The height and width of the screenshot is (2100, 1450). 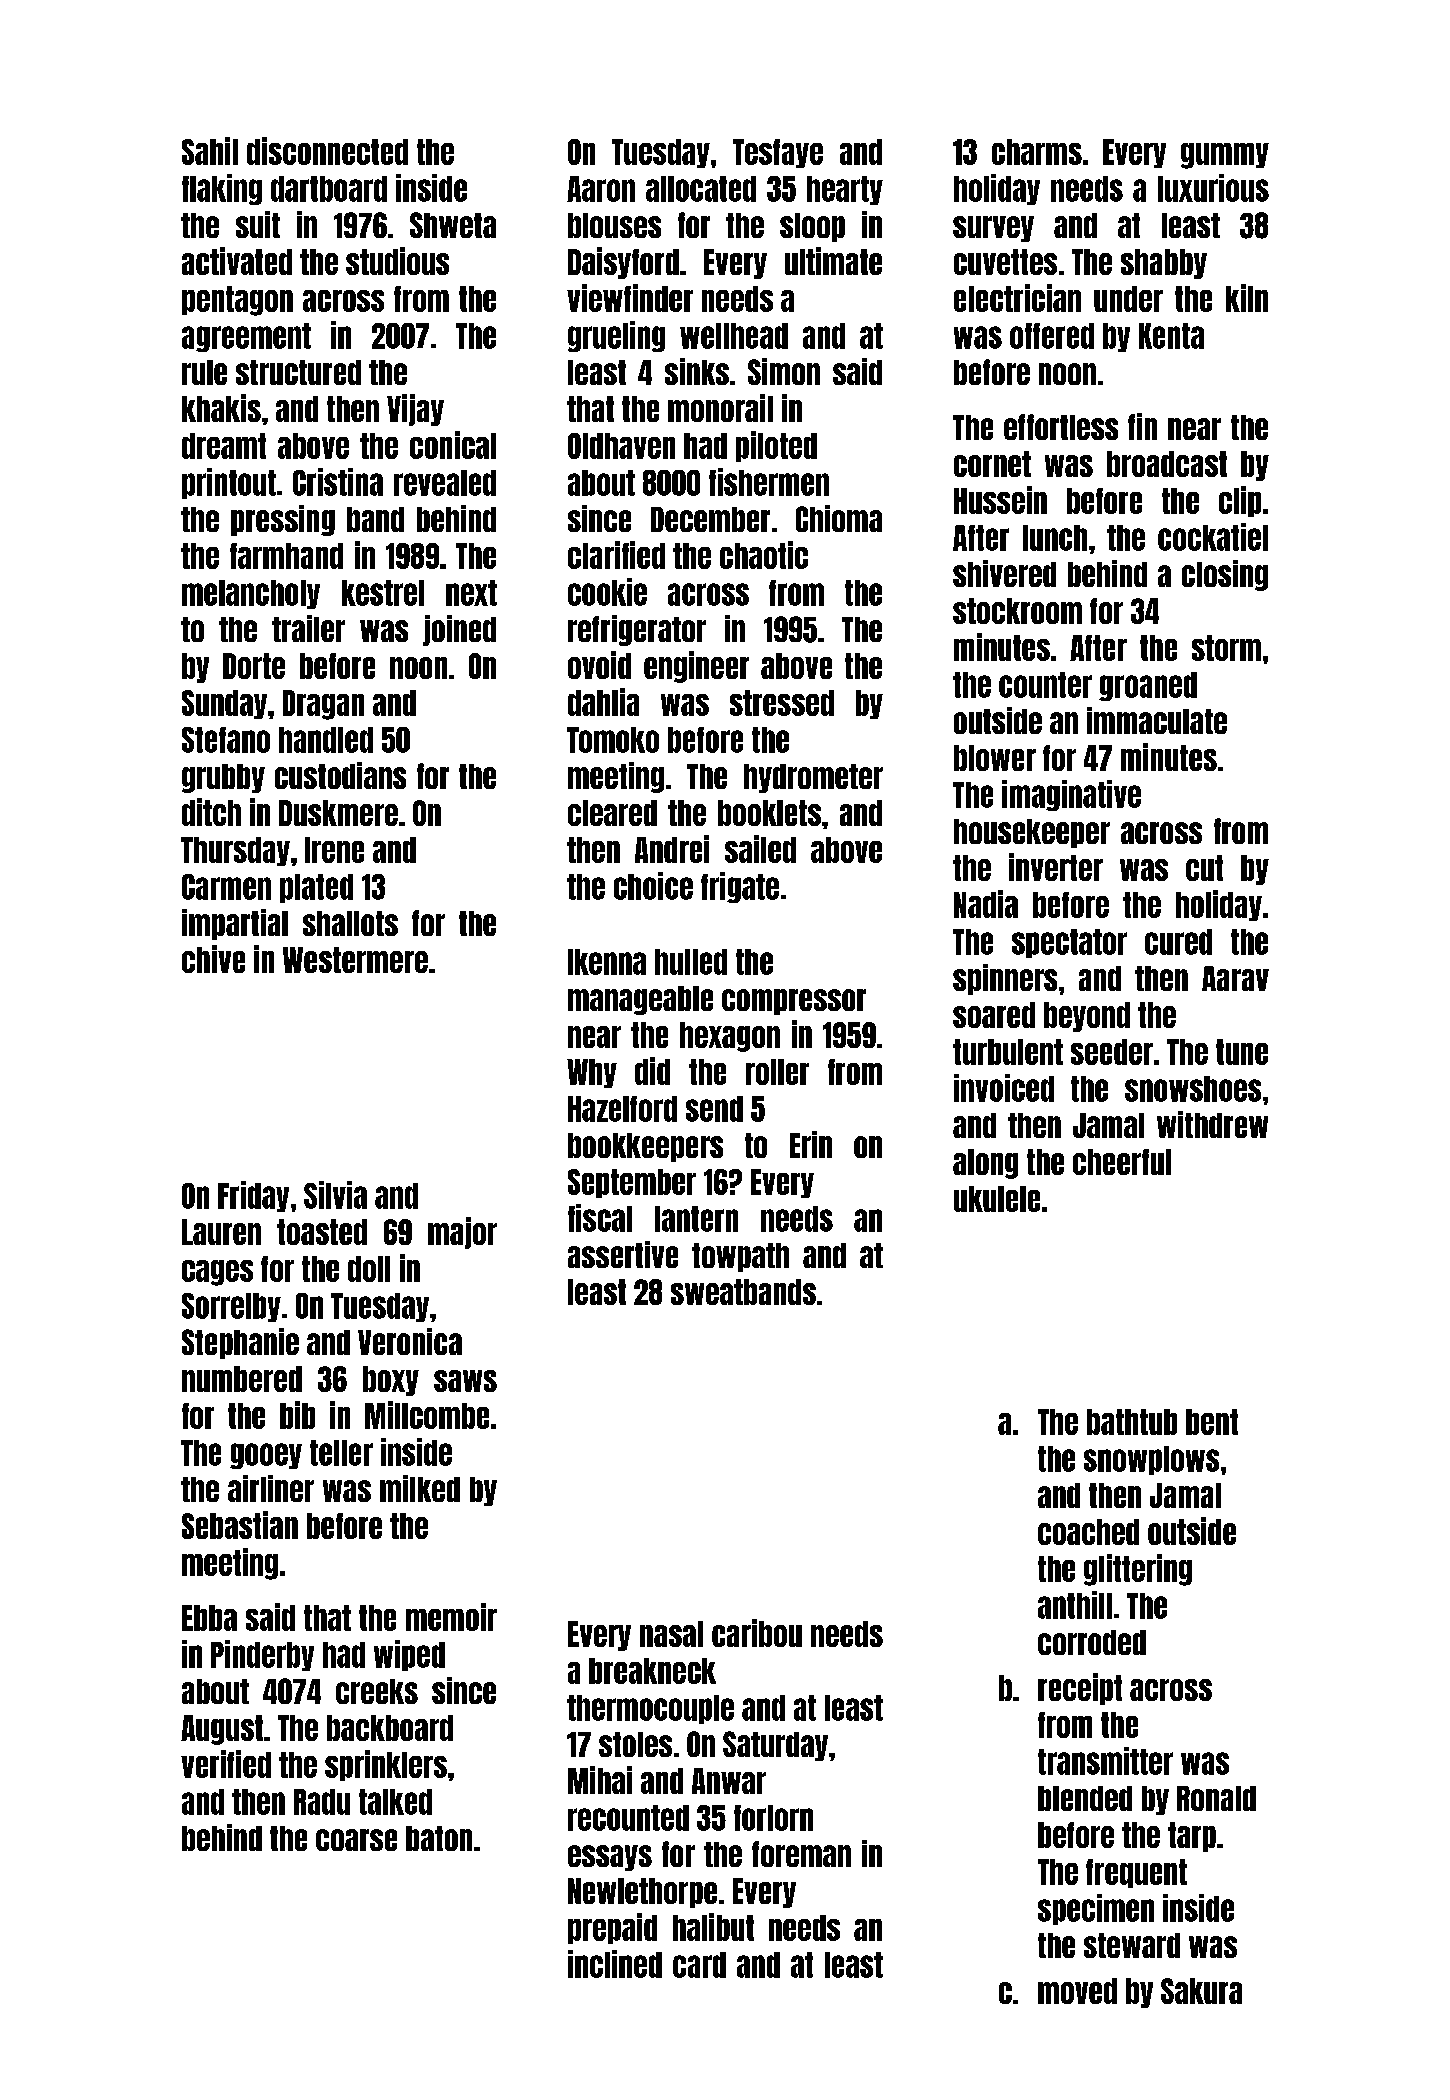 What do you see at coordinates (1037, 152) in the screenshot?
I see `charms` at bounding box center [1037, 152].
